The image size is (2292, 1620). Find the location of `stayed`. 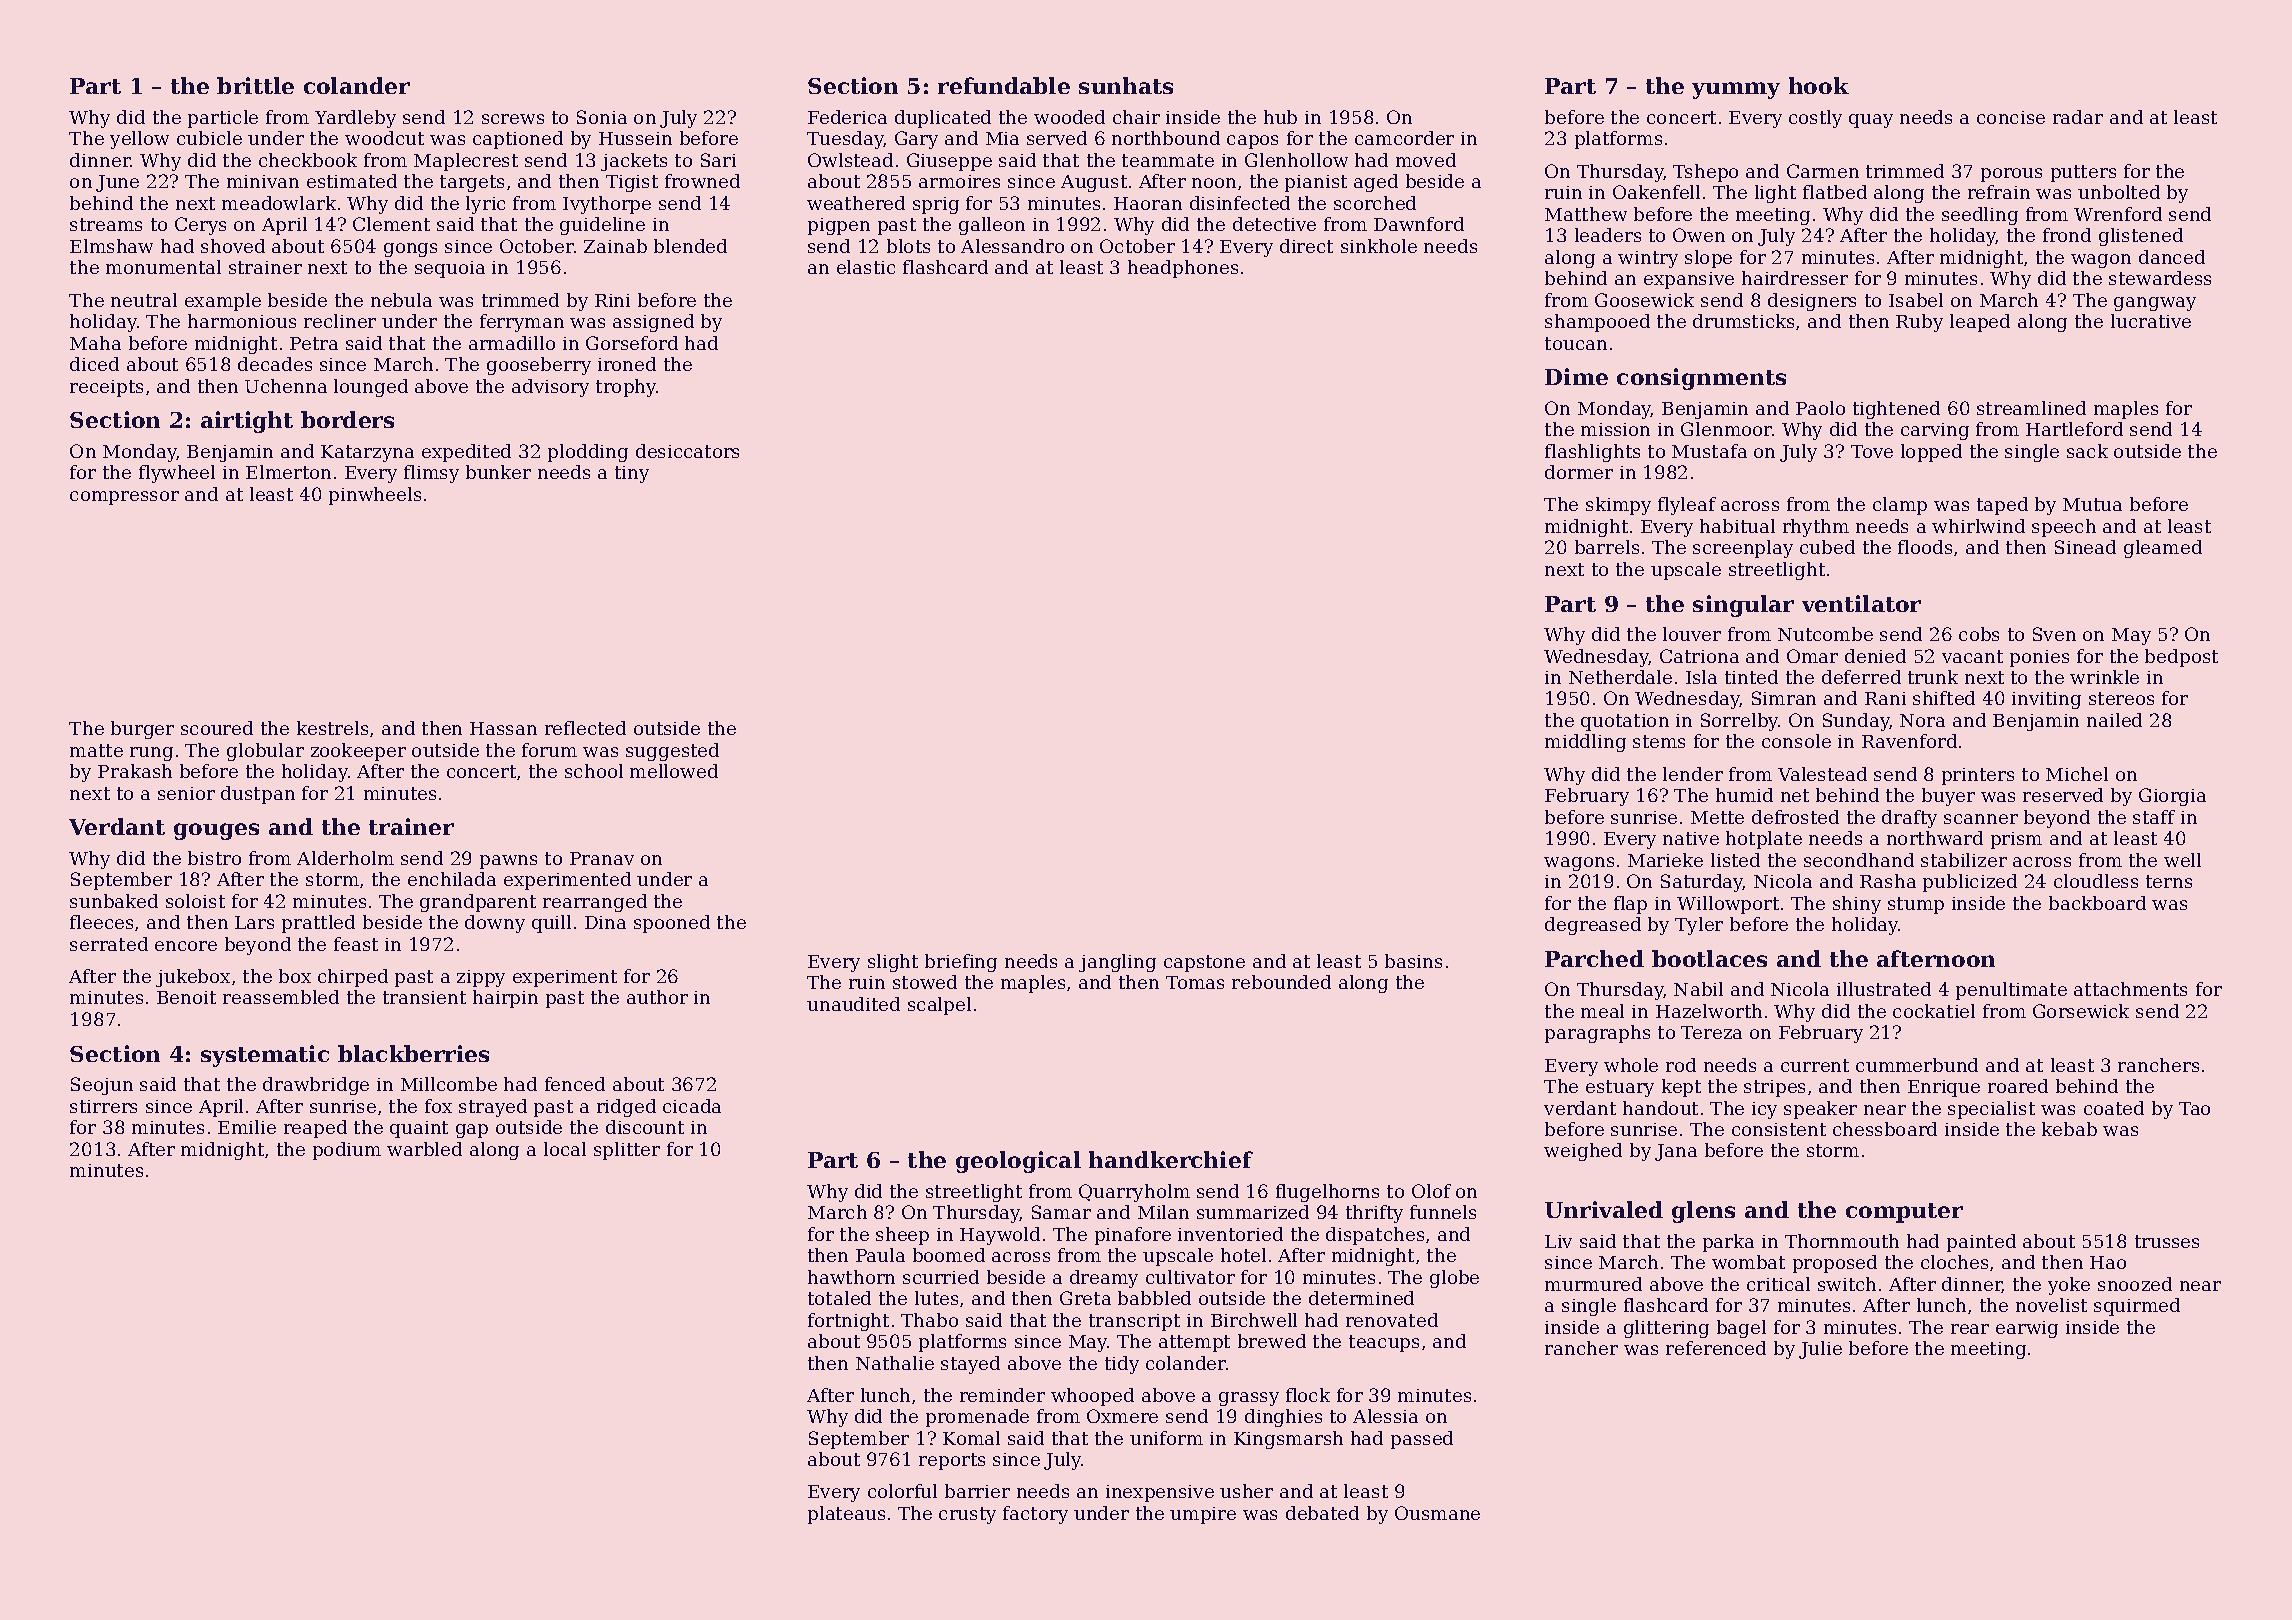

stayed is located at coordinates (970, 1365).
